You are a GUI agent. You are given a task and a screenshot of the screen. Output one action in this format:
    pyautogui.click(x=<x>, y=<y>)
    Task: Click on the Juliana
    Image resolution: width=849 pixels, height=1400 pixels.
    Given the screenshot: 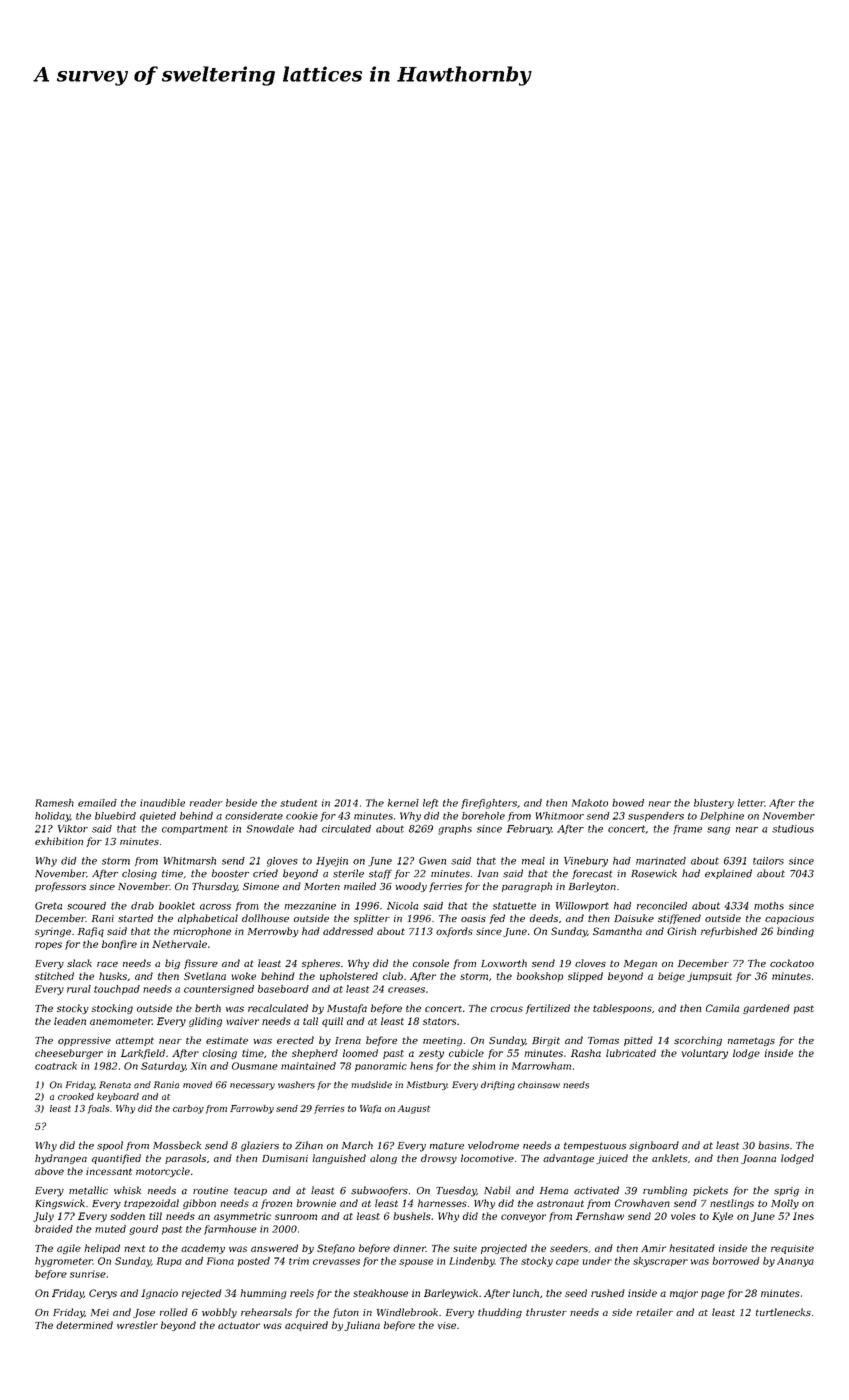 What is the action you would take?
    pyautogui.click(x=362, y=1326)
